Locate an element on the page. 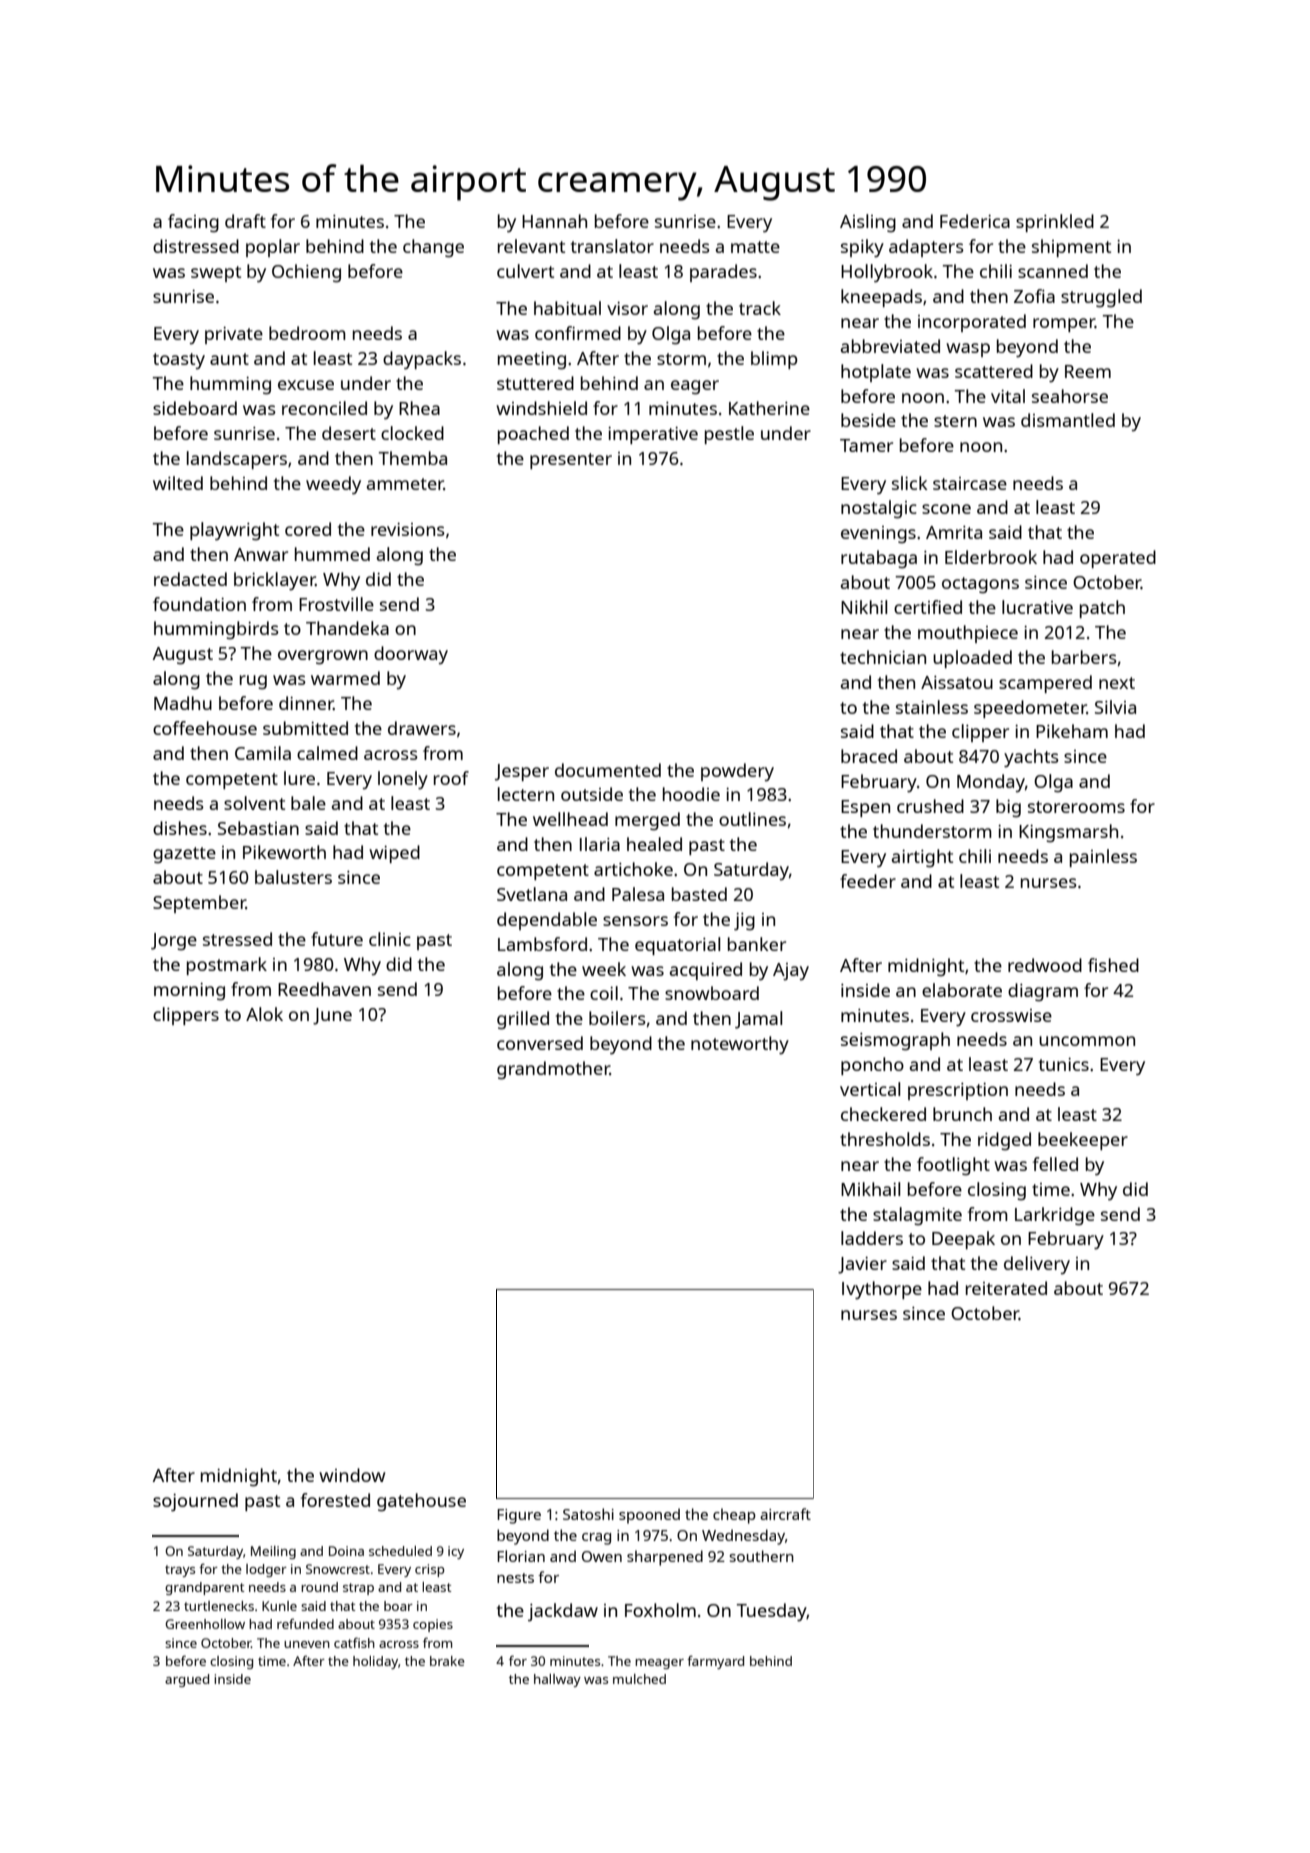  Jamal is located at coordinates (758, 1020).
